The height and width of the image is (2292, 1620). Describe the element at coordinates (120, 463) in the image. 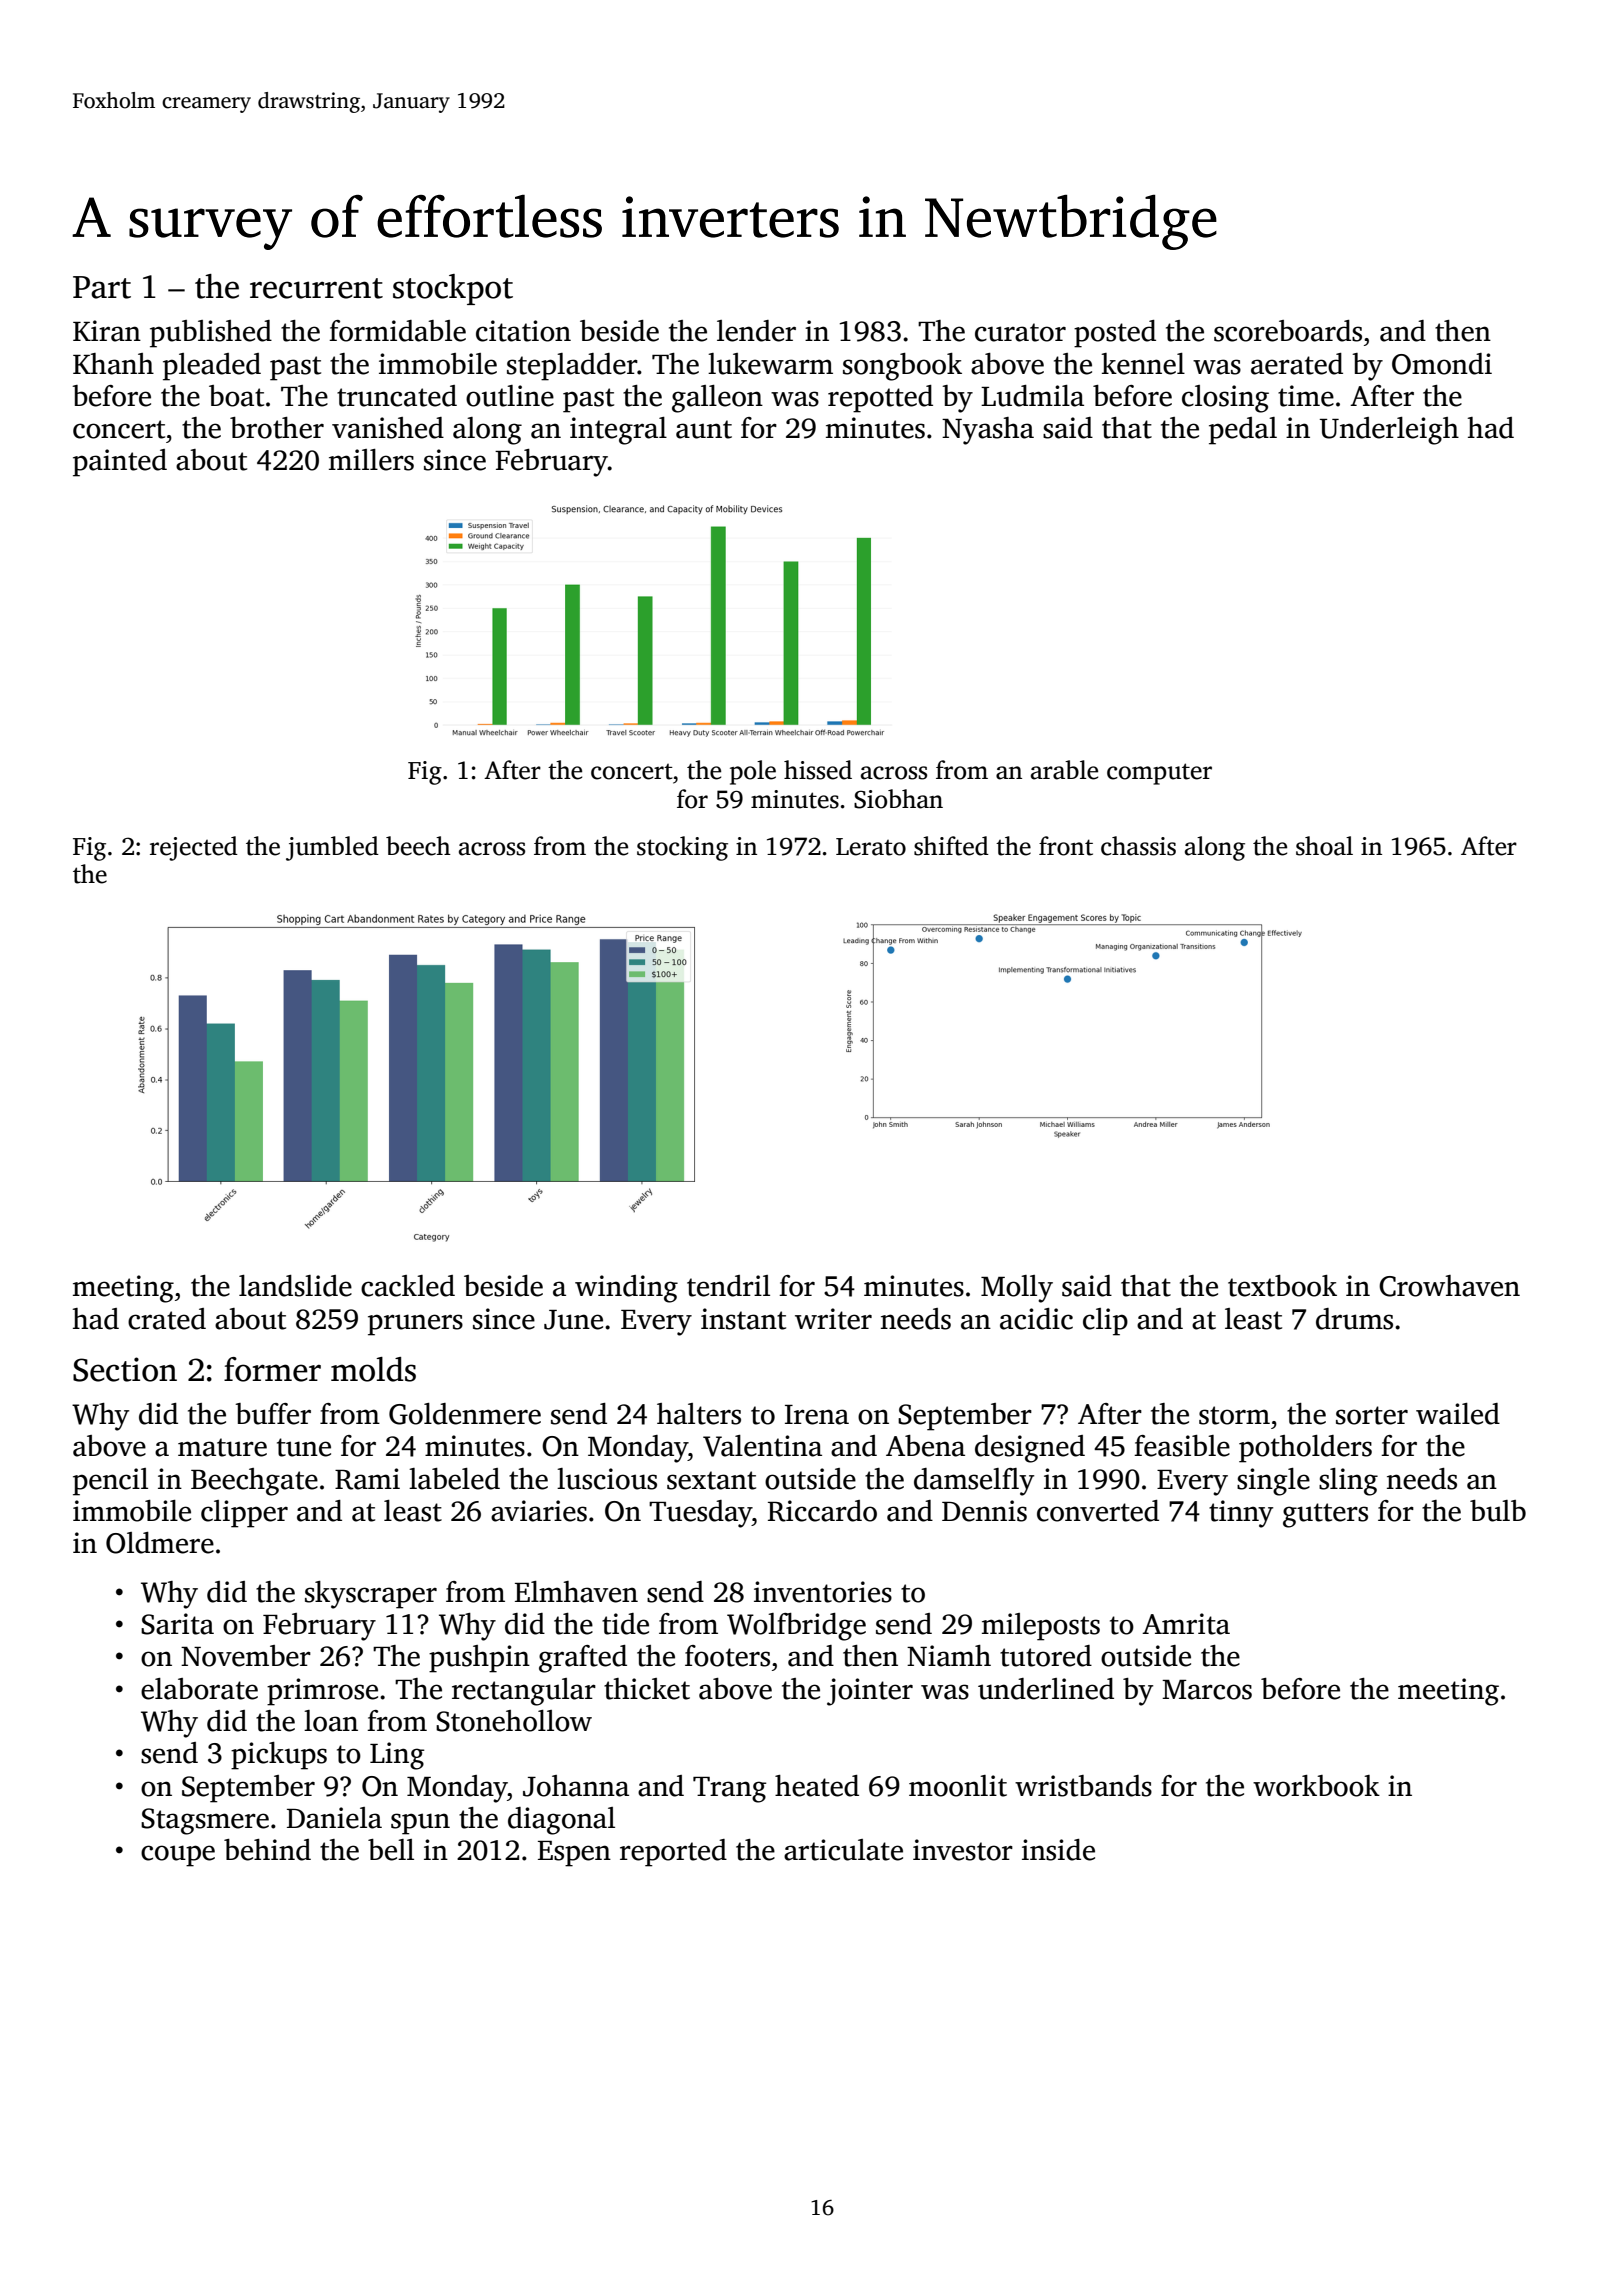

I see `painted` at that location.
